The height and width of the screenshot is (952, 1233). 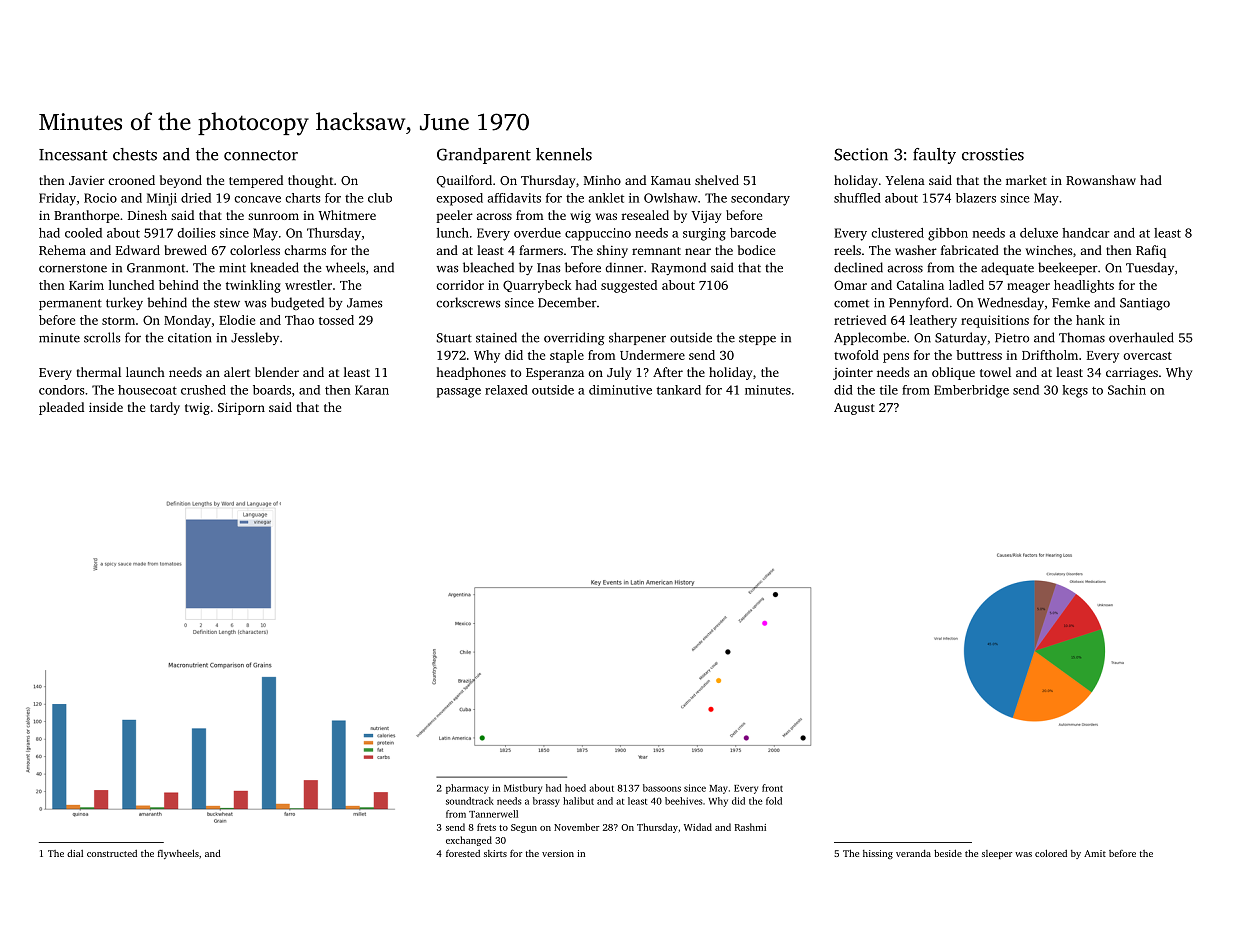 What do you see at coordinates (484, 156) in the screenshot?
I see `Grandparent` at bounding box center [484, 156].
